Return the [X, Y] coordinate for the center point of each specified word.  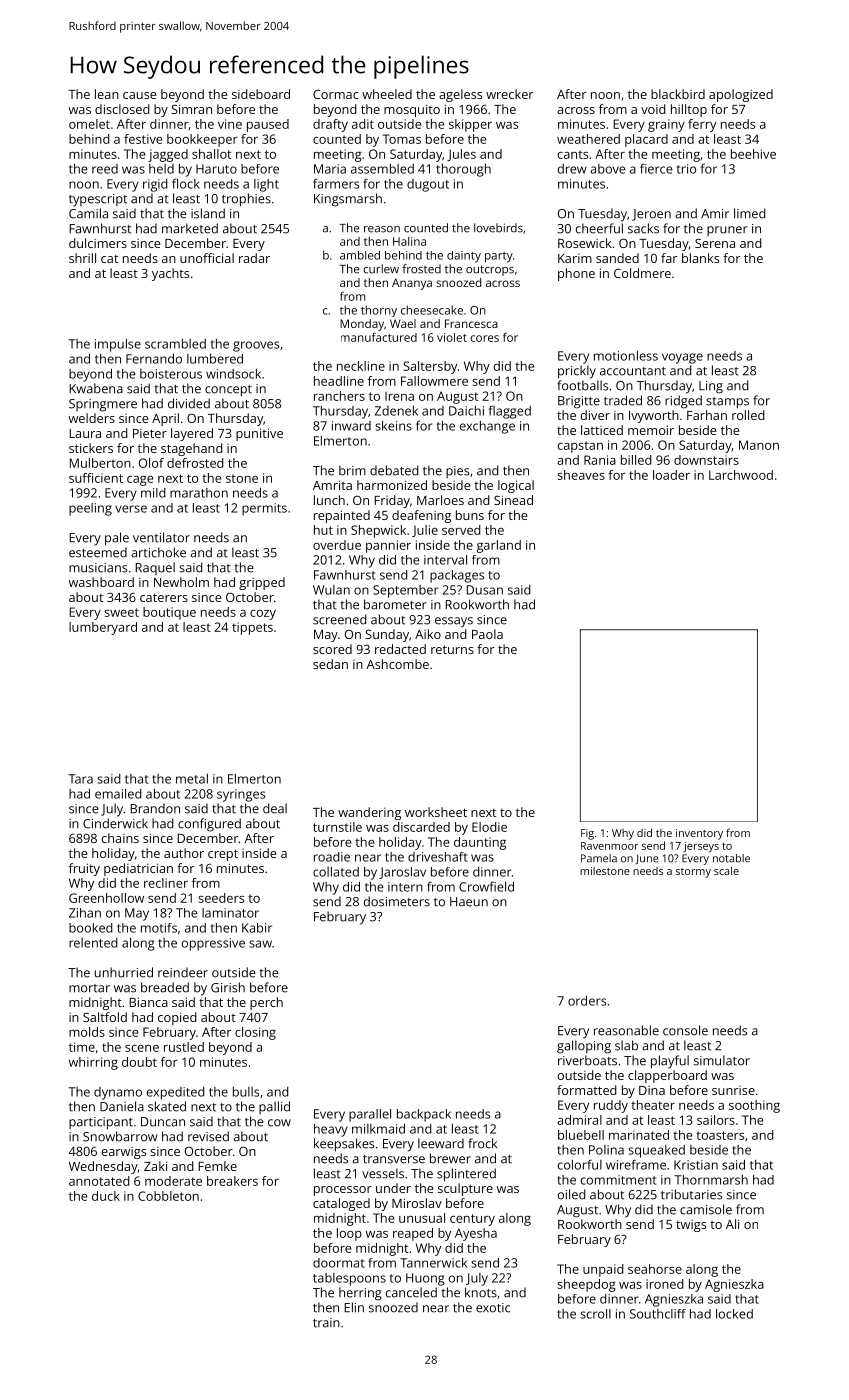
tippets [252, 628]
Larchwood [741, 475]
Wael [403, 323]
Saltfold [105, 1017]
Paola [487, 634]
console [685, 1030]
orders [587, 1000]
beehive [753, 154]
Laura [85, 433]
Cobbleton [168, 1196]
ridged [683, 402]
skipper [470, 125]
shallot [211, 154]
